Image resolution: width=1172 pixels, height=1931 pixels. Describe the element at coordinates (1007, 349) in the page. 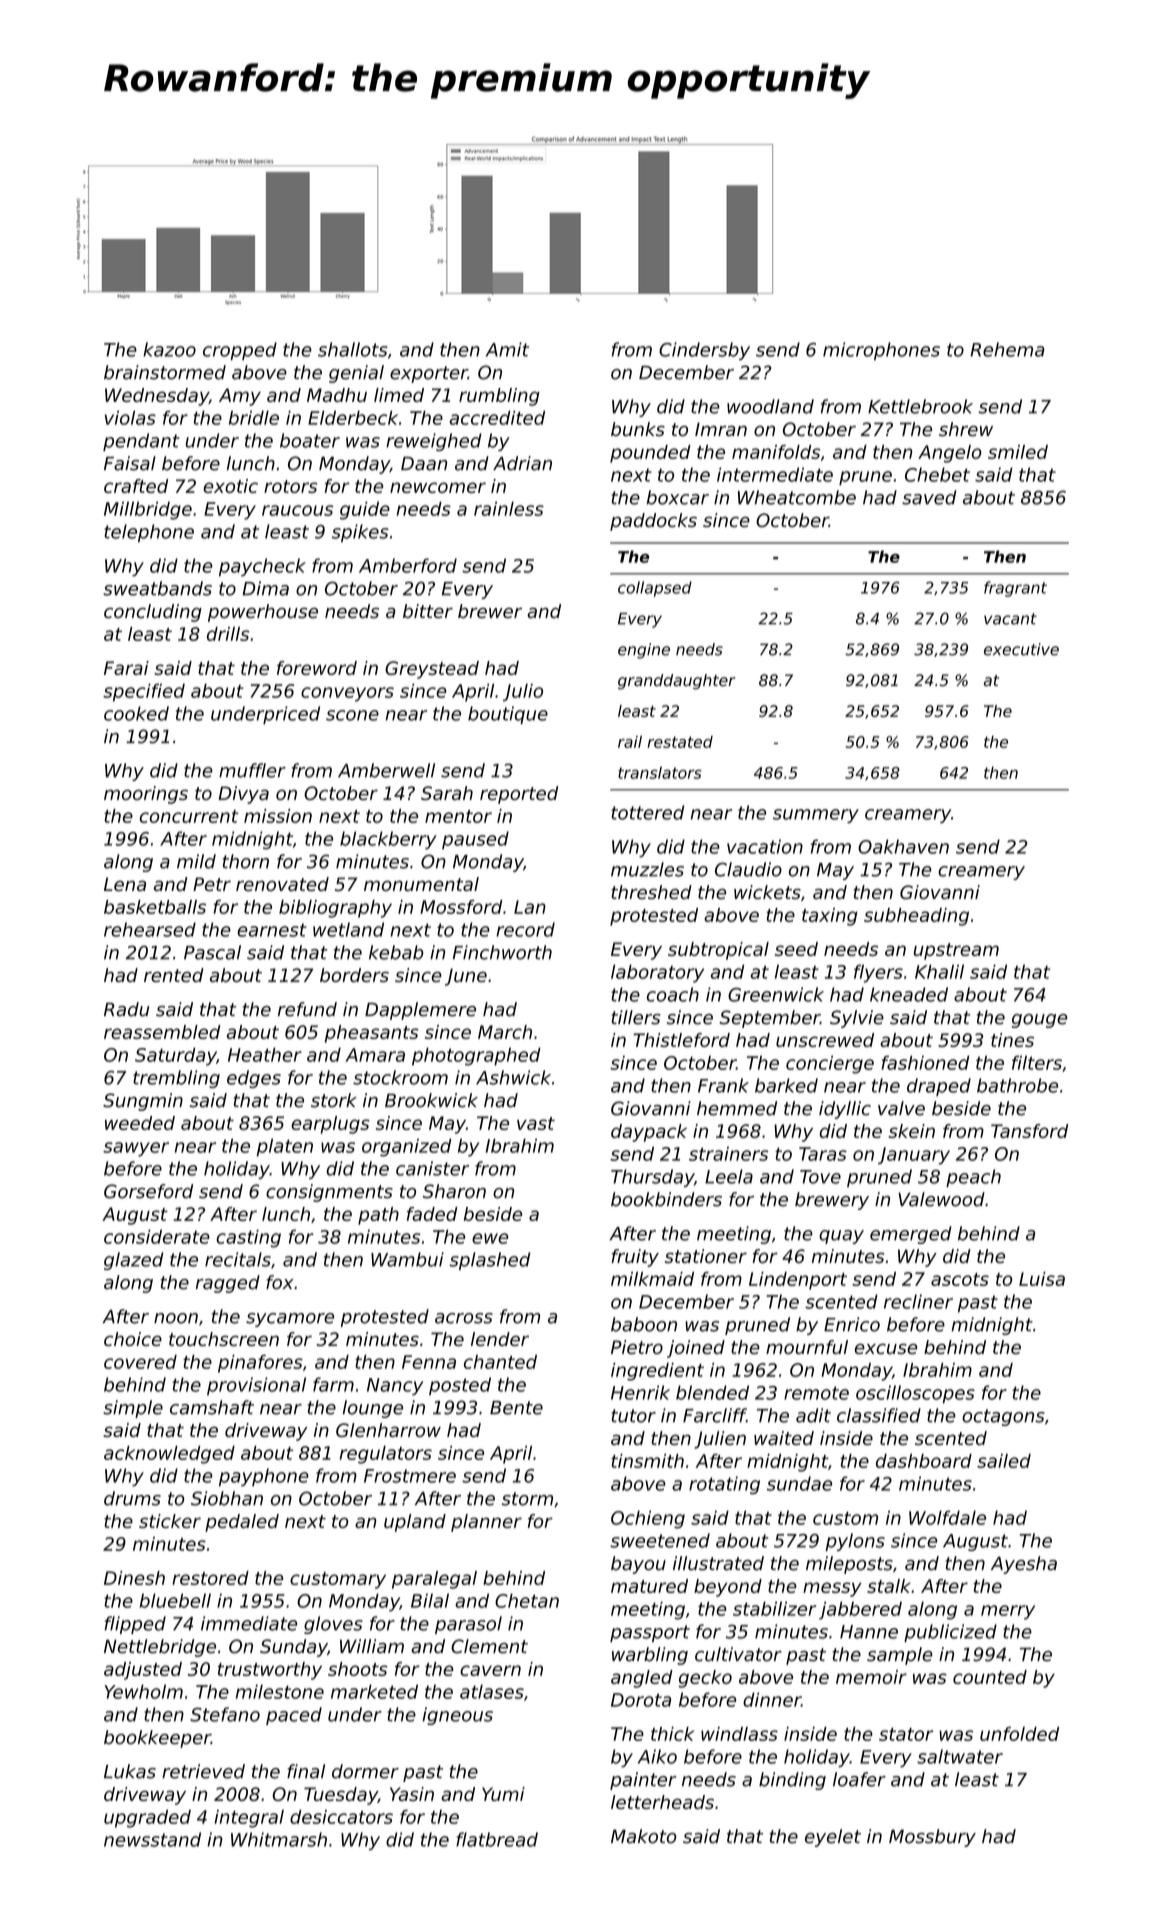

I see `Rehema` at that location.
